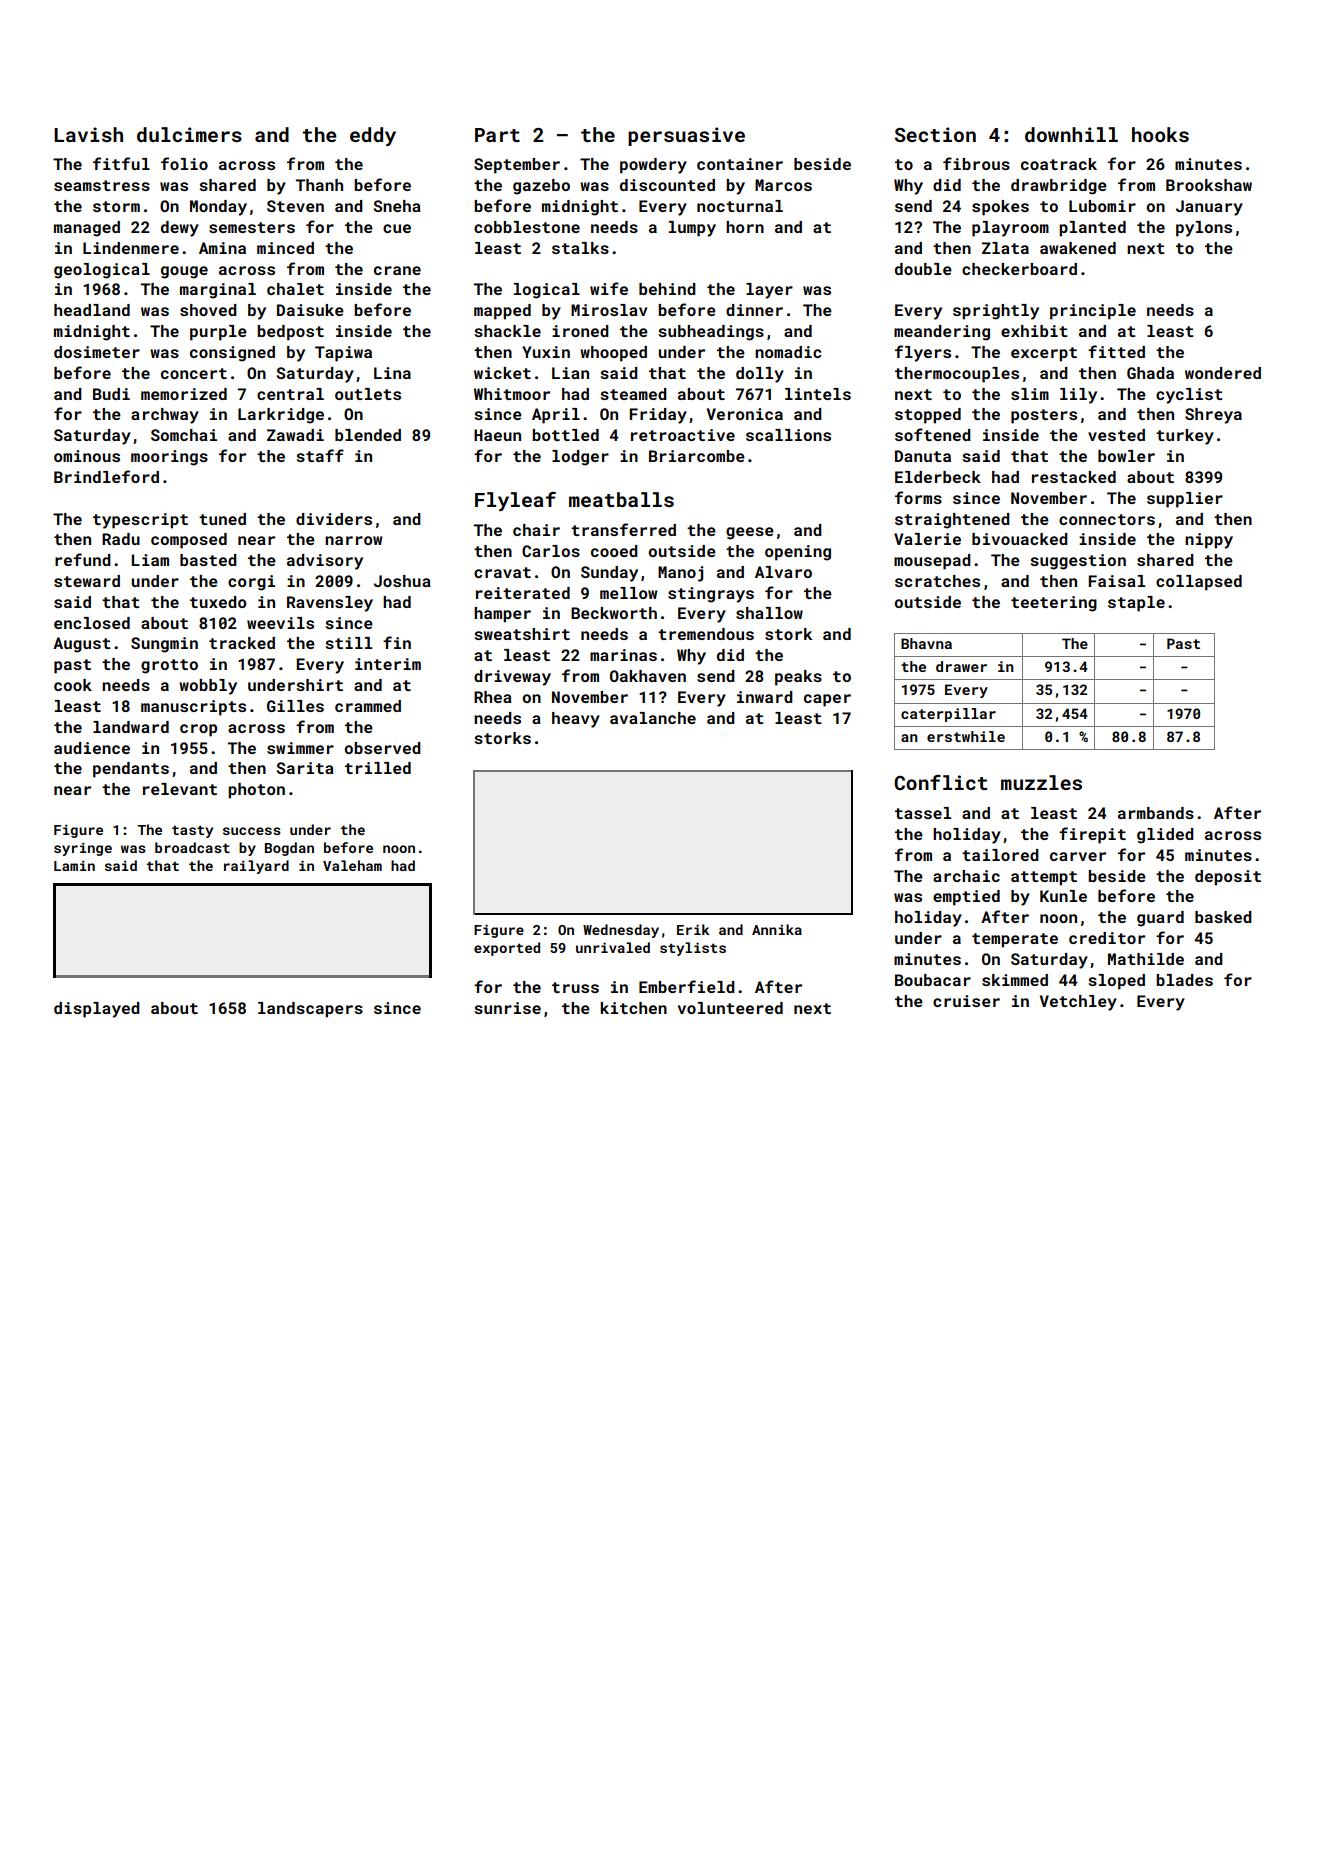 The image size is (1326, 1875). Describe the element at coordinates (169, 458) in the screenshot. I see `moorings` at that location.
